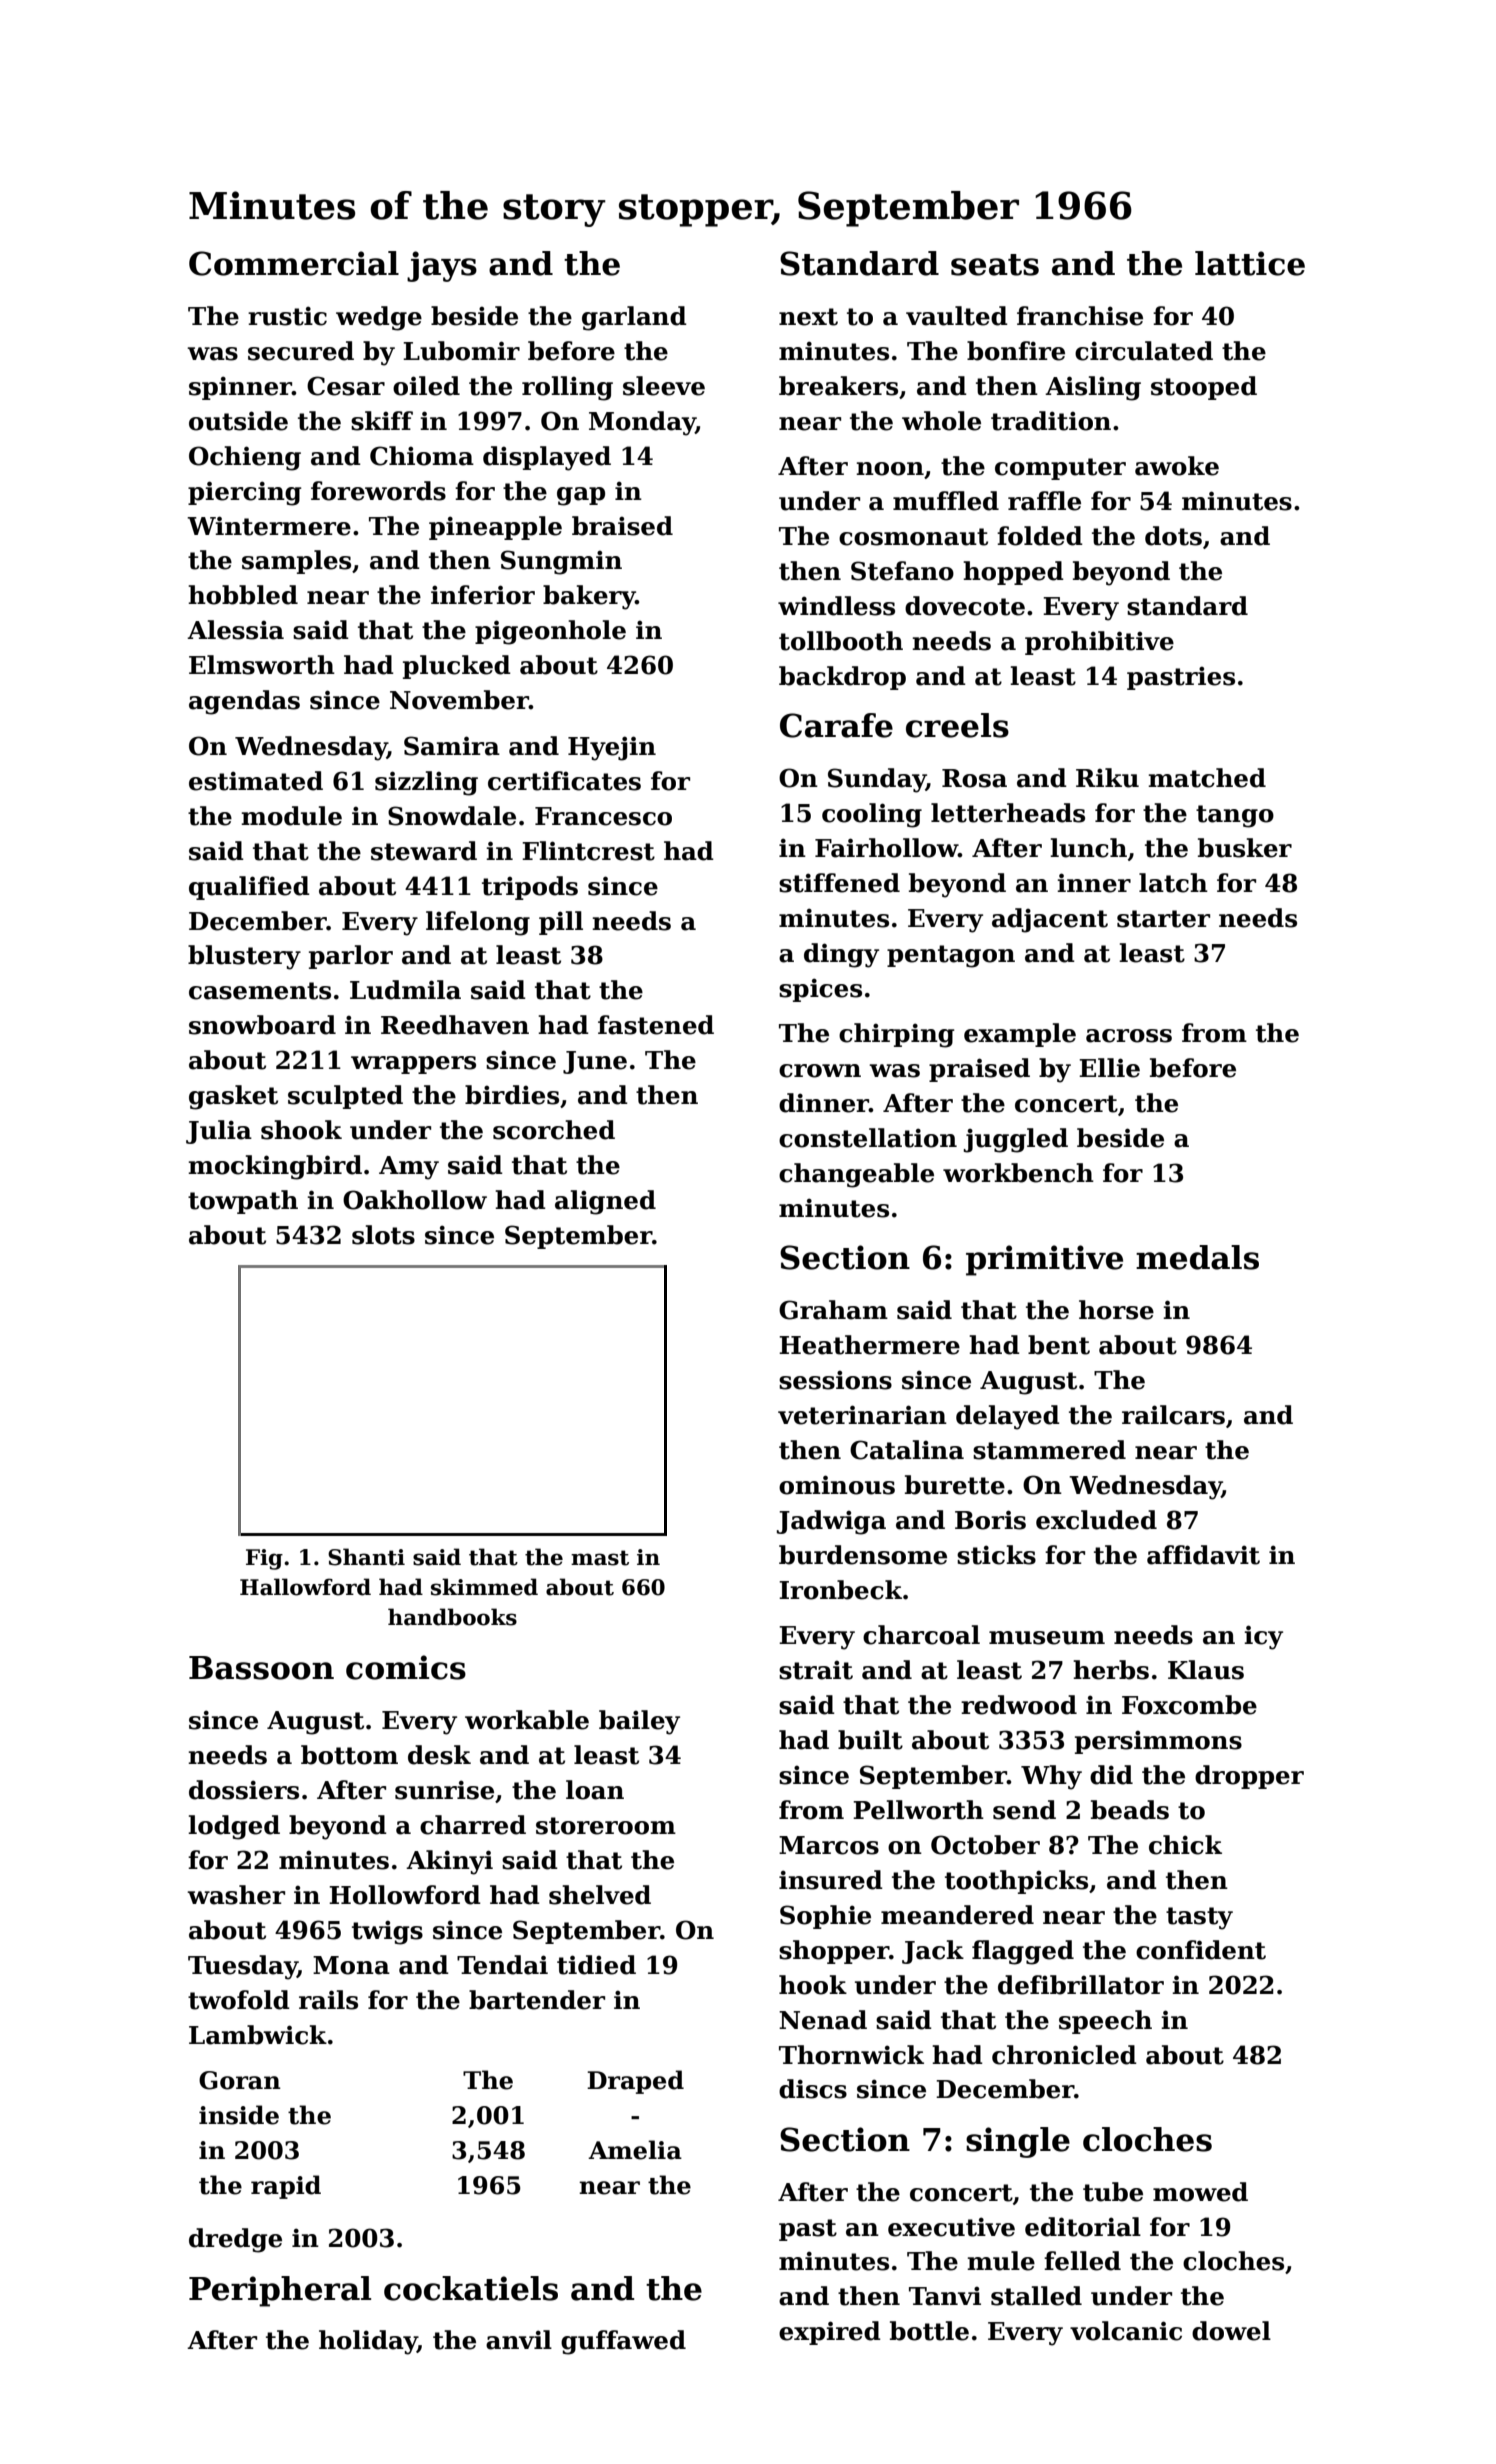 The image size is (1496, 2464). Describe the element at coordinates (1088, 848) in the screenshot. I see `lunch` at that location.
